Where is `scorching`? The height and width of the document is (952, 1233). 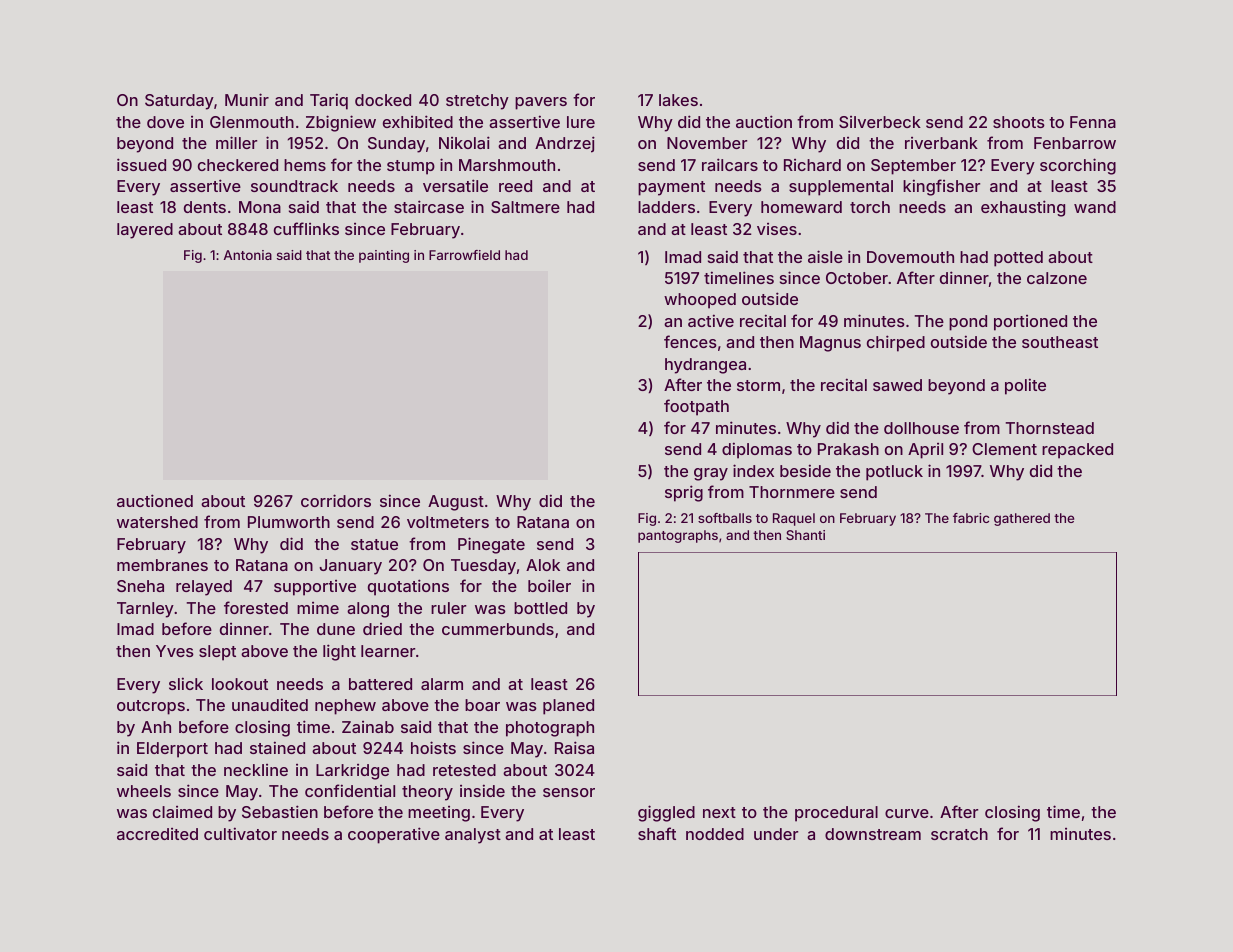 scorching is located at coordinates (1078, 166).
